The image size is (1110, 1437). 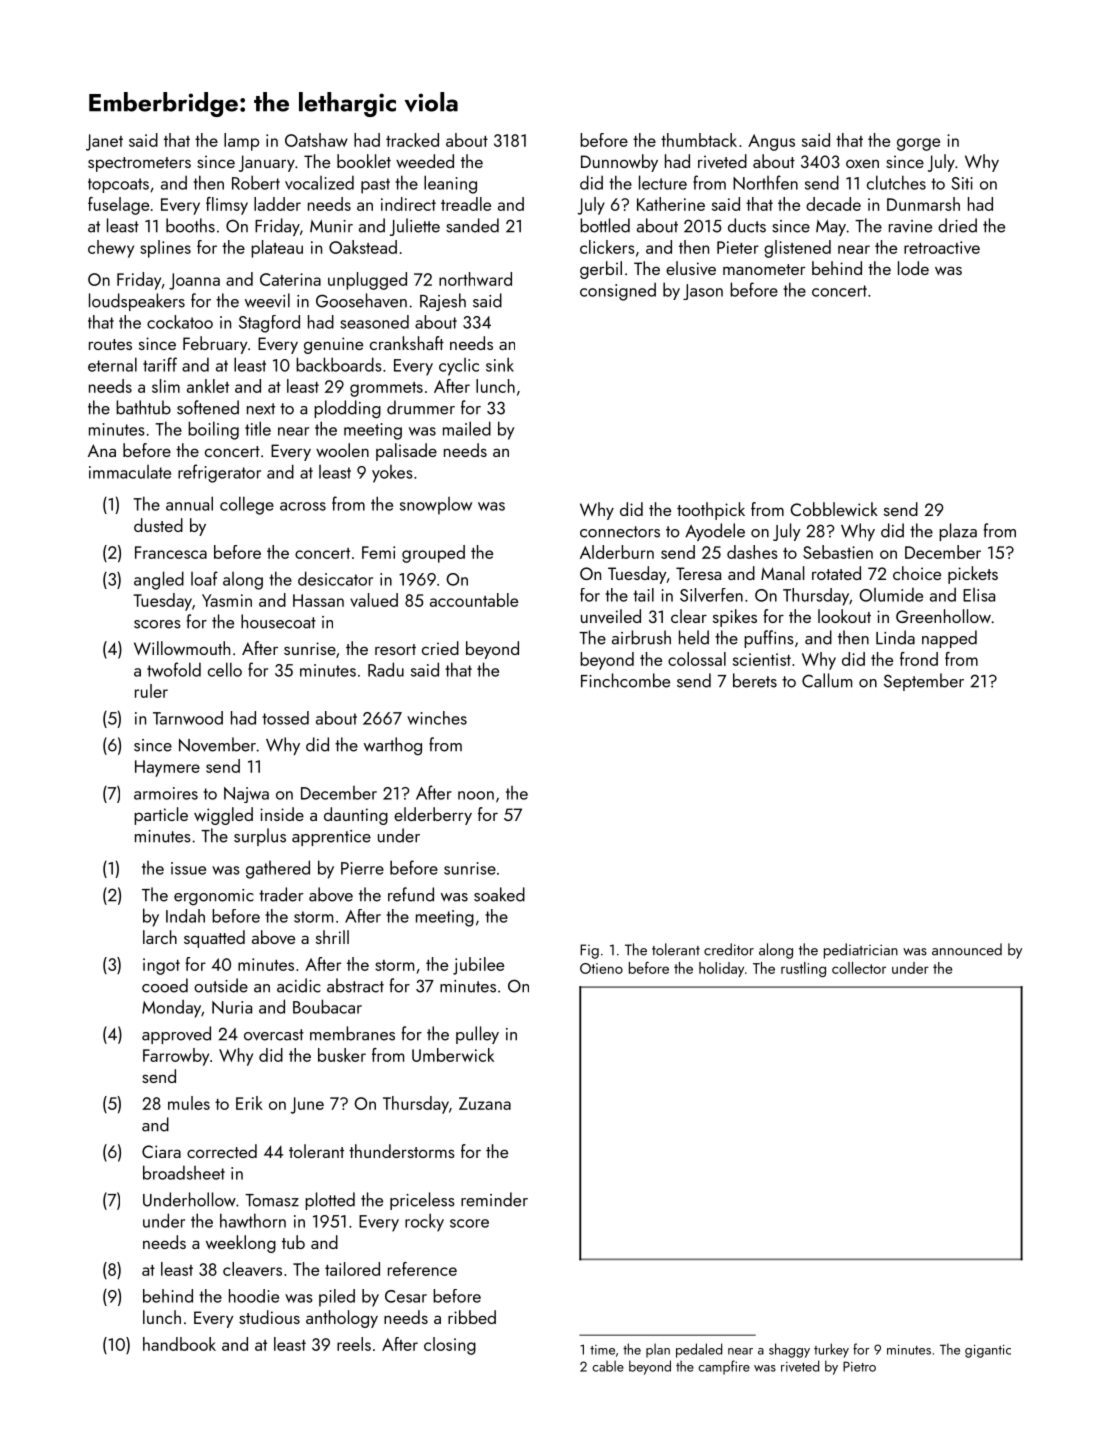 I want to click on leaning, so click(x=450, y=184).
